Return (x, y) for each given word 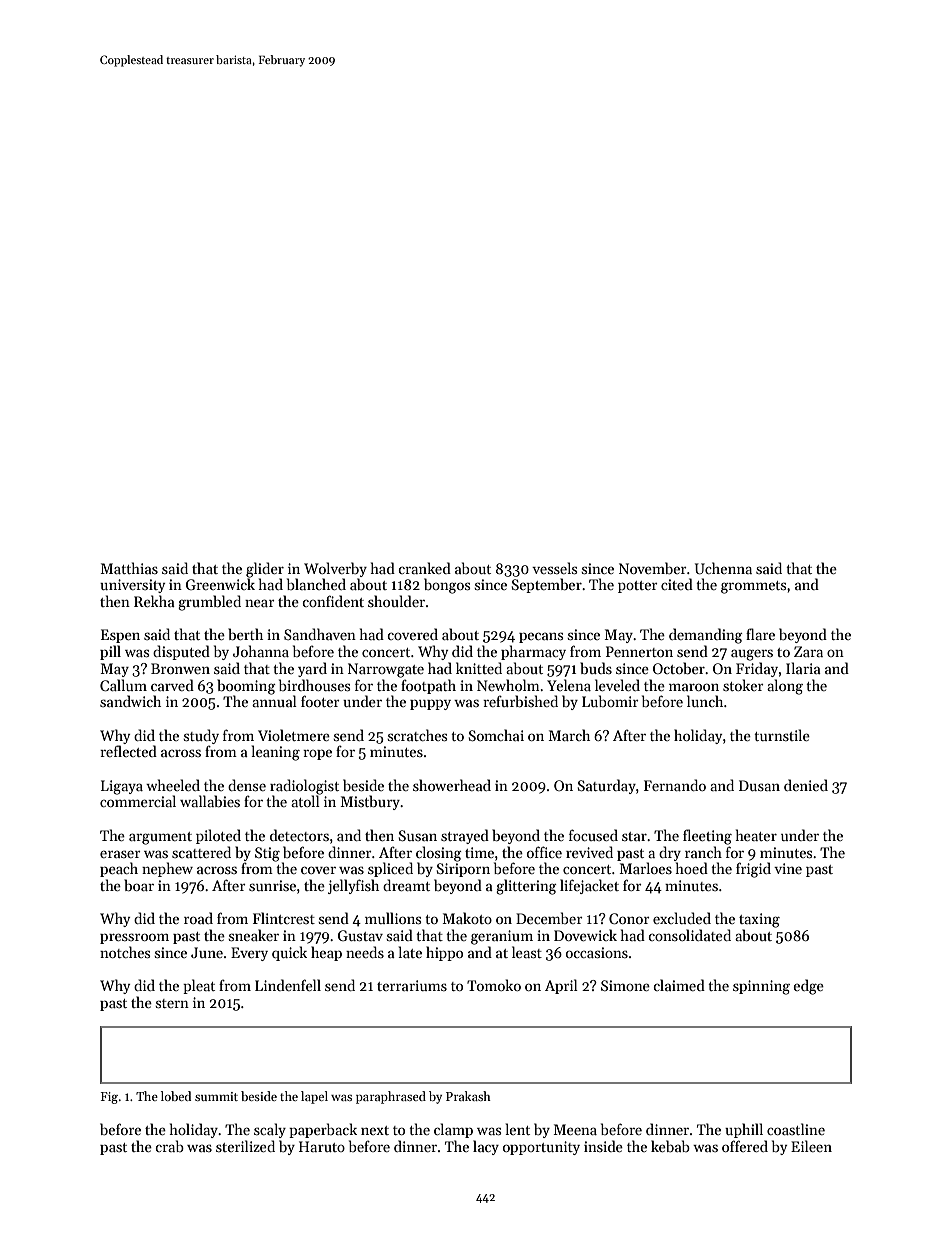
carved (172, 685)
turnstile (782, 735)
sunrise (272, 885)
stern (172, 1003)
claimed (679, 985)
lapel (314, 1097)
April (561, 986)
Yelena (569, 685)
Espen (120, 636)
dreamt (406, 885)
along (785, 687)
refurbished (520, 701)
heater (756, 835)
